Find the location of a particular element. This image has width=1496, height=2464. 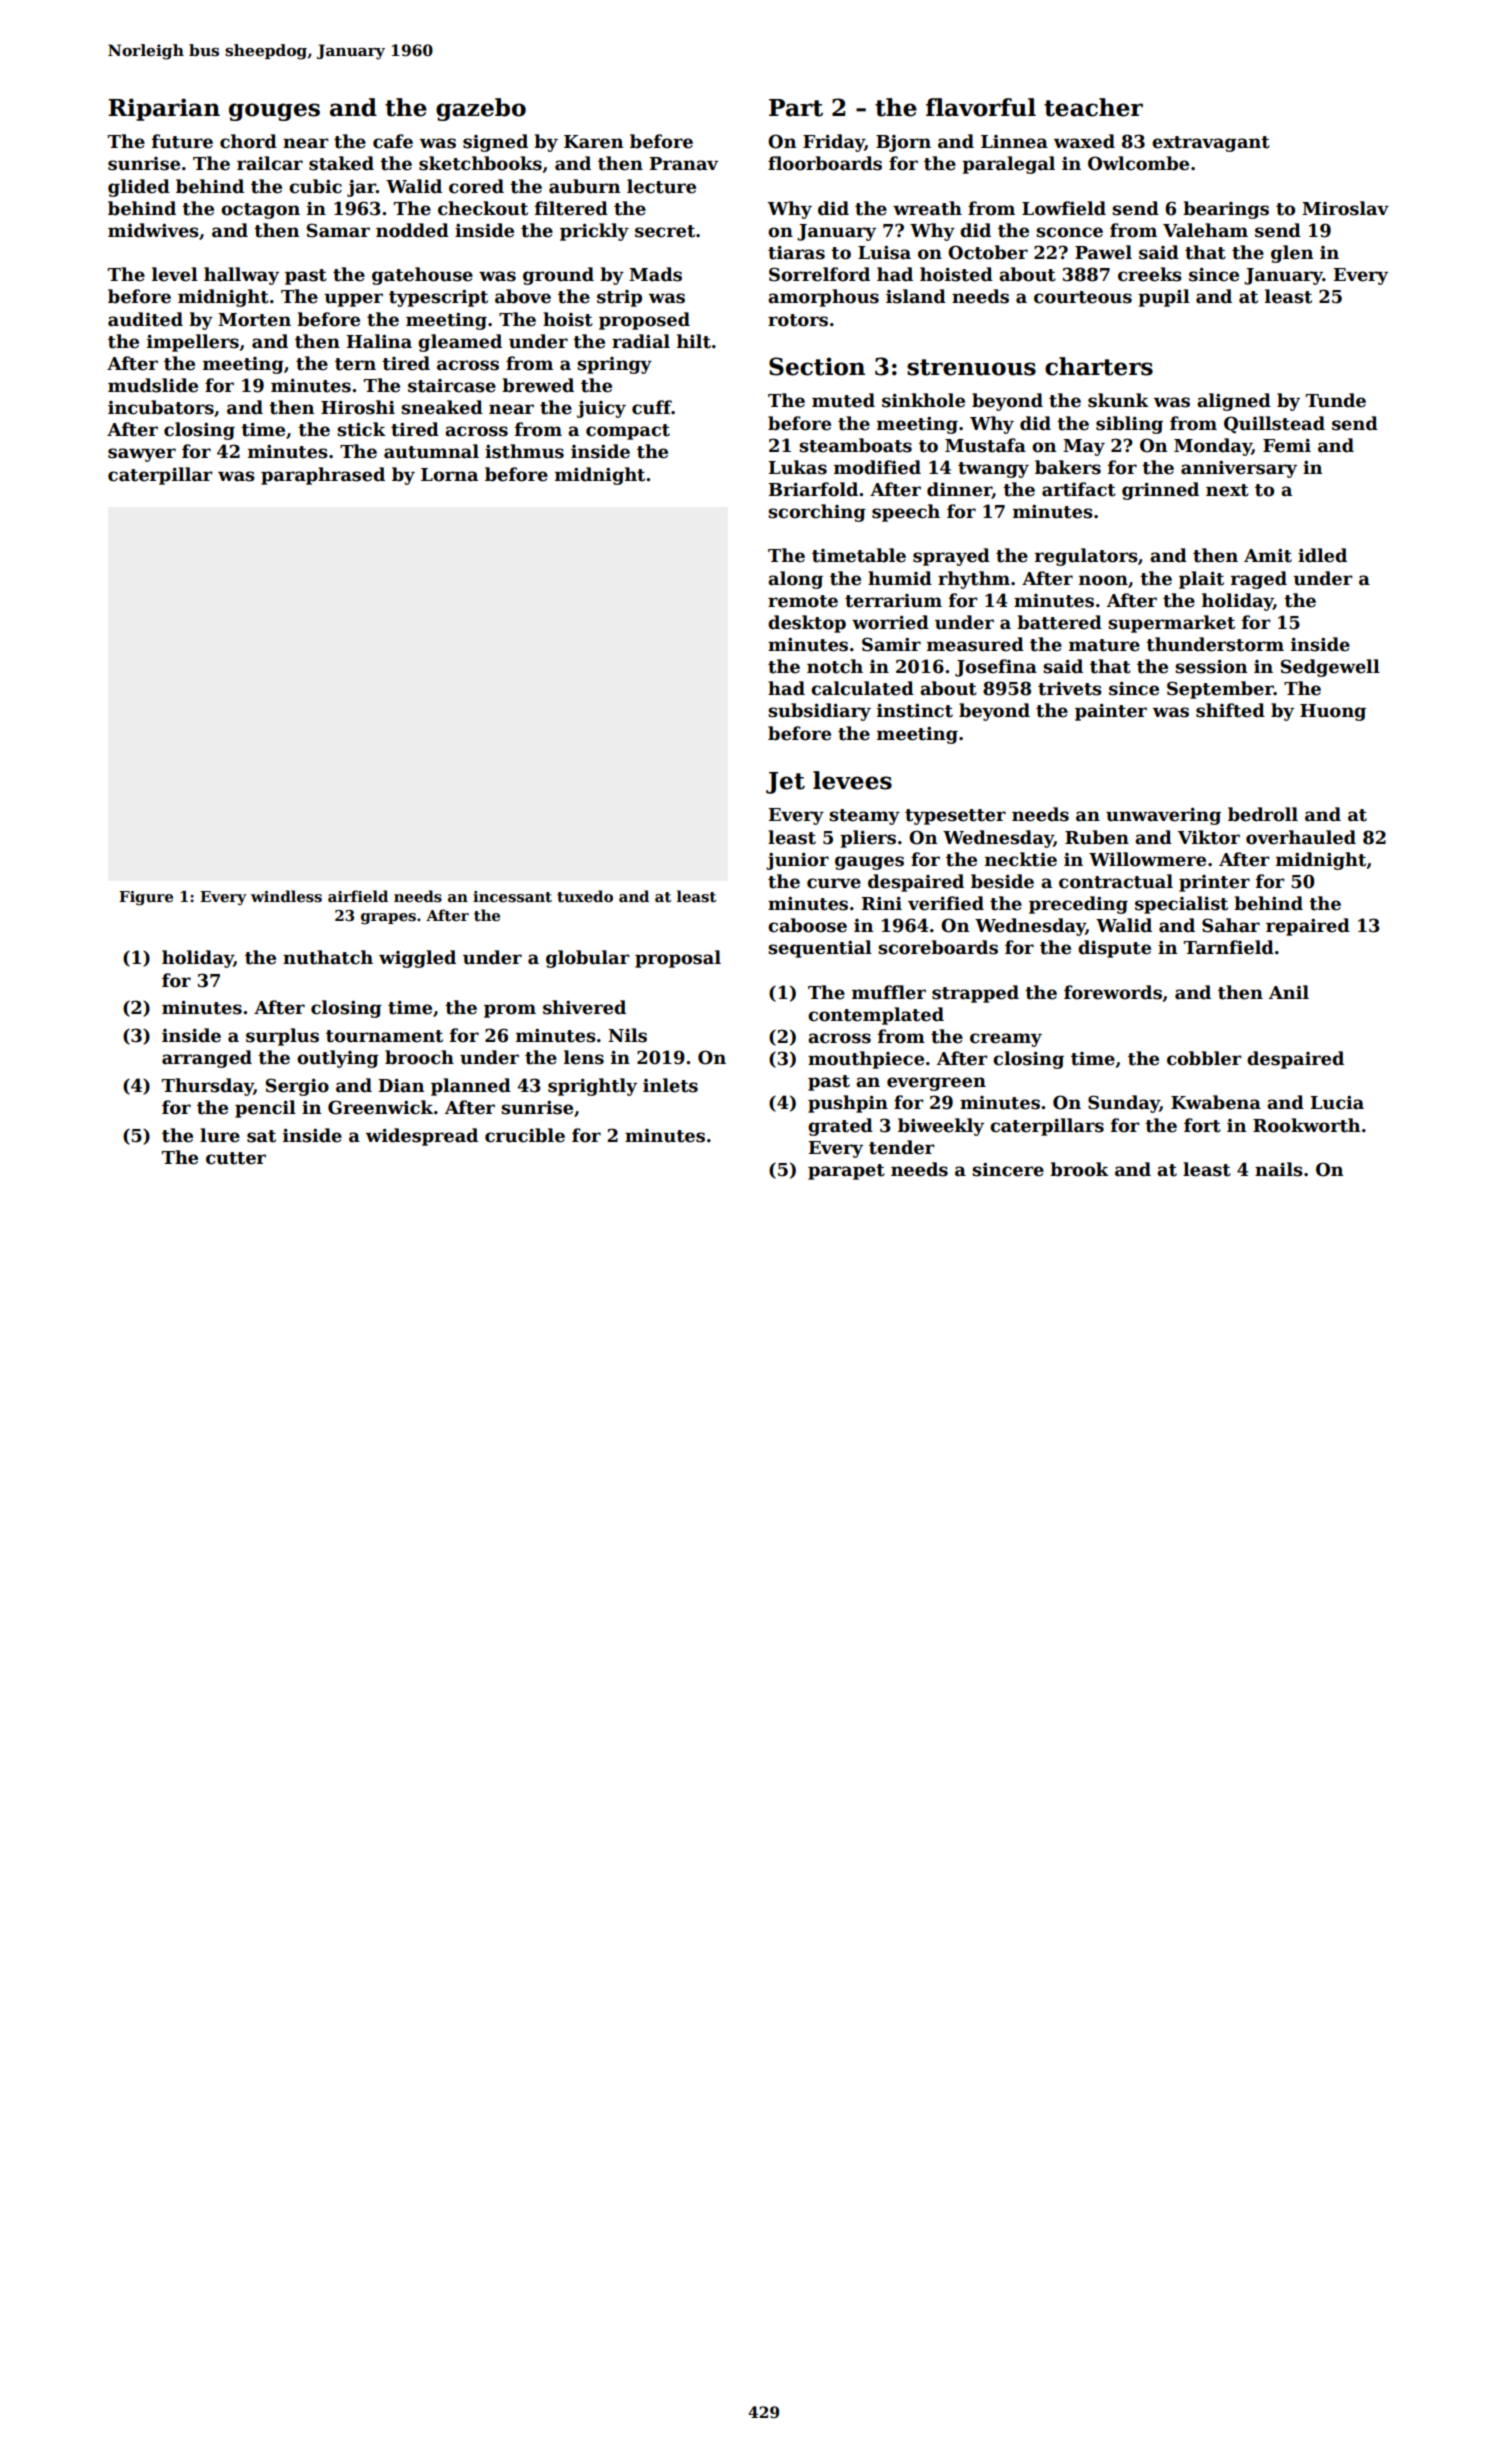

remote is located at coordinates (803, 601).
